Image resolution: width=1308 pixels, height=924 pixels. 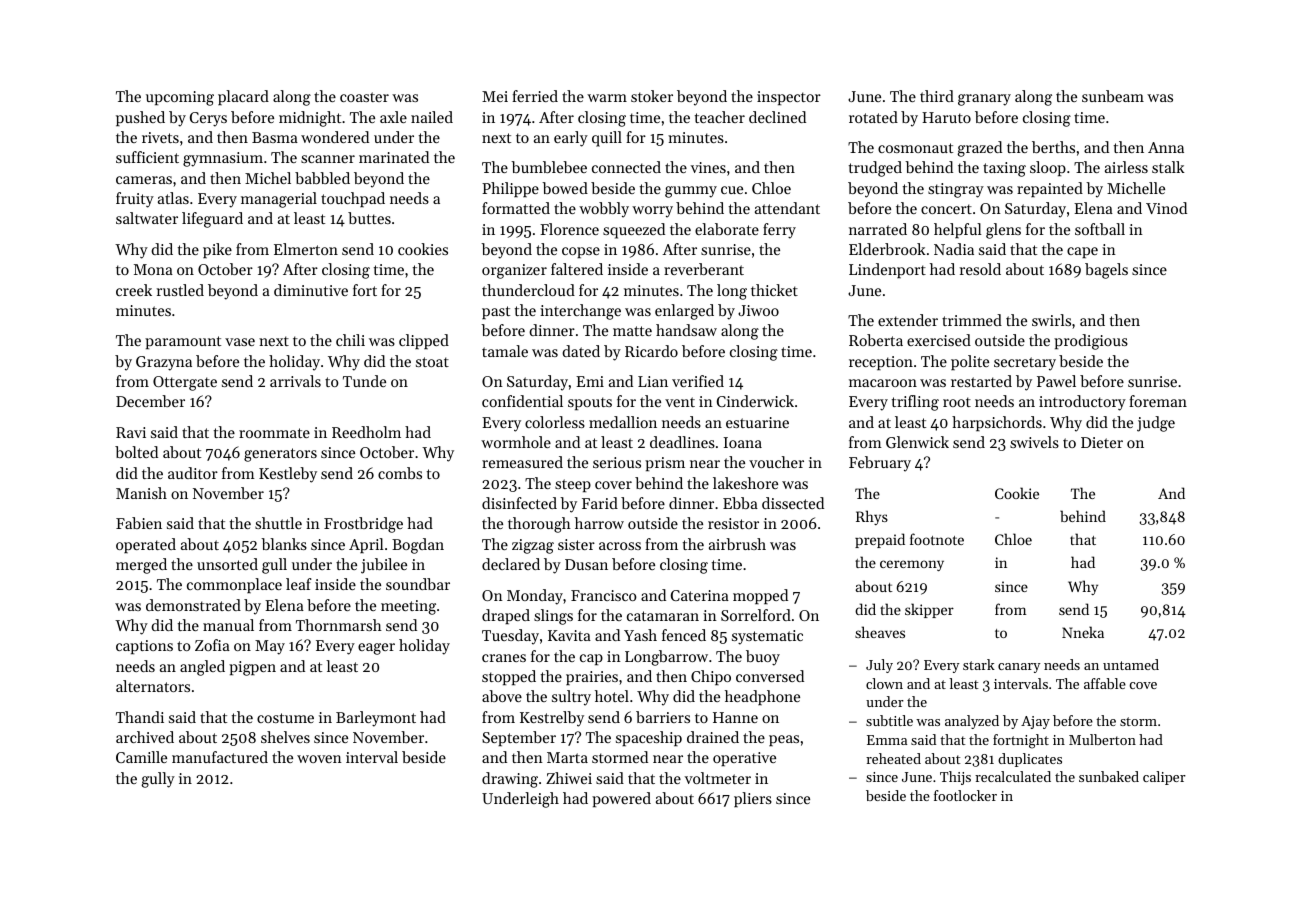 I want to click on Elmerton, so click(x=306, y=249).
